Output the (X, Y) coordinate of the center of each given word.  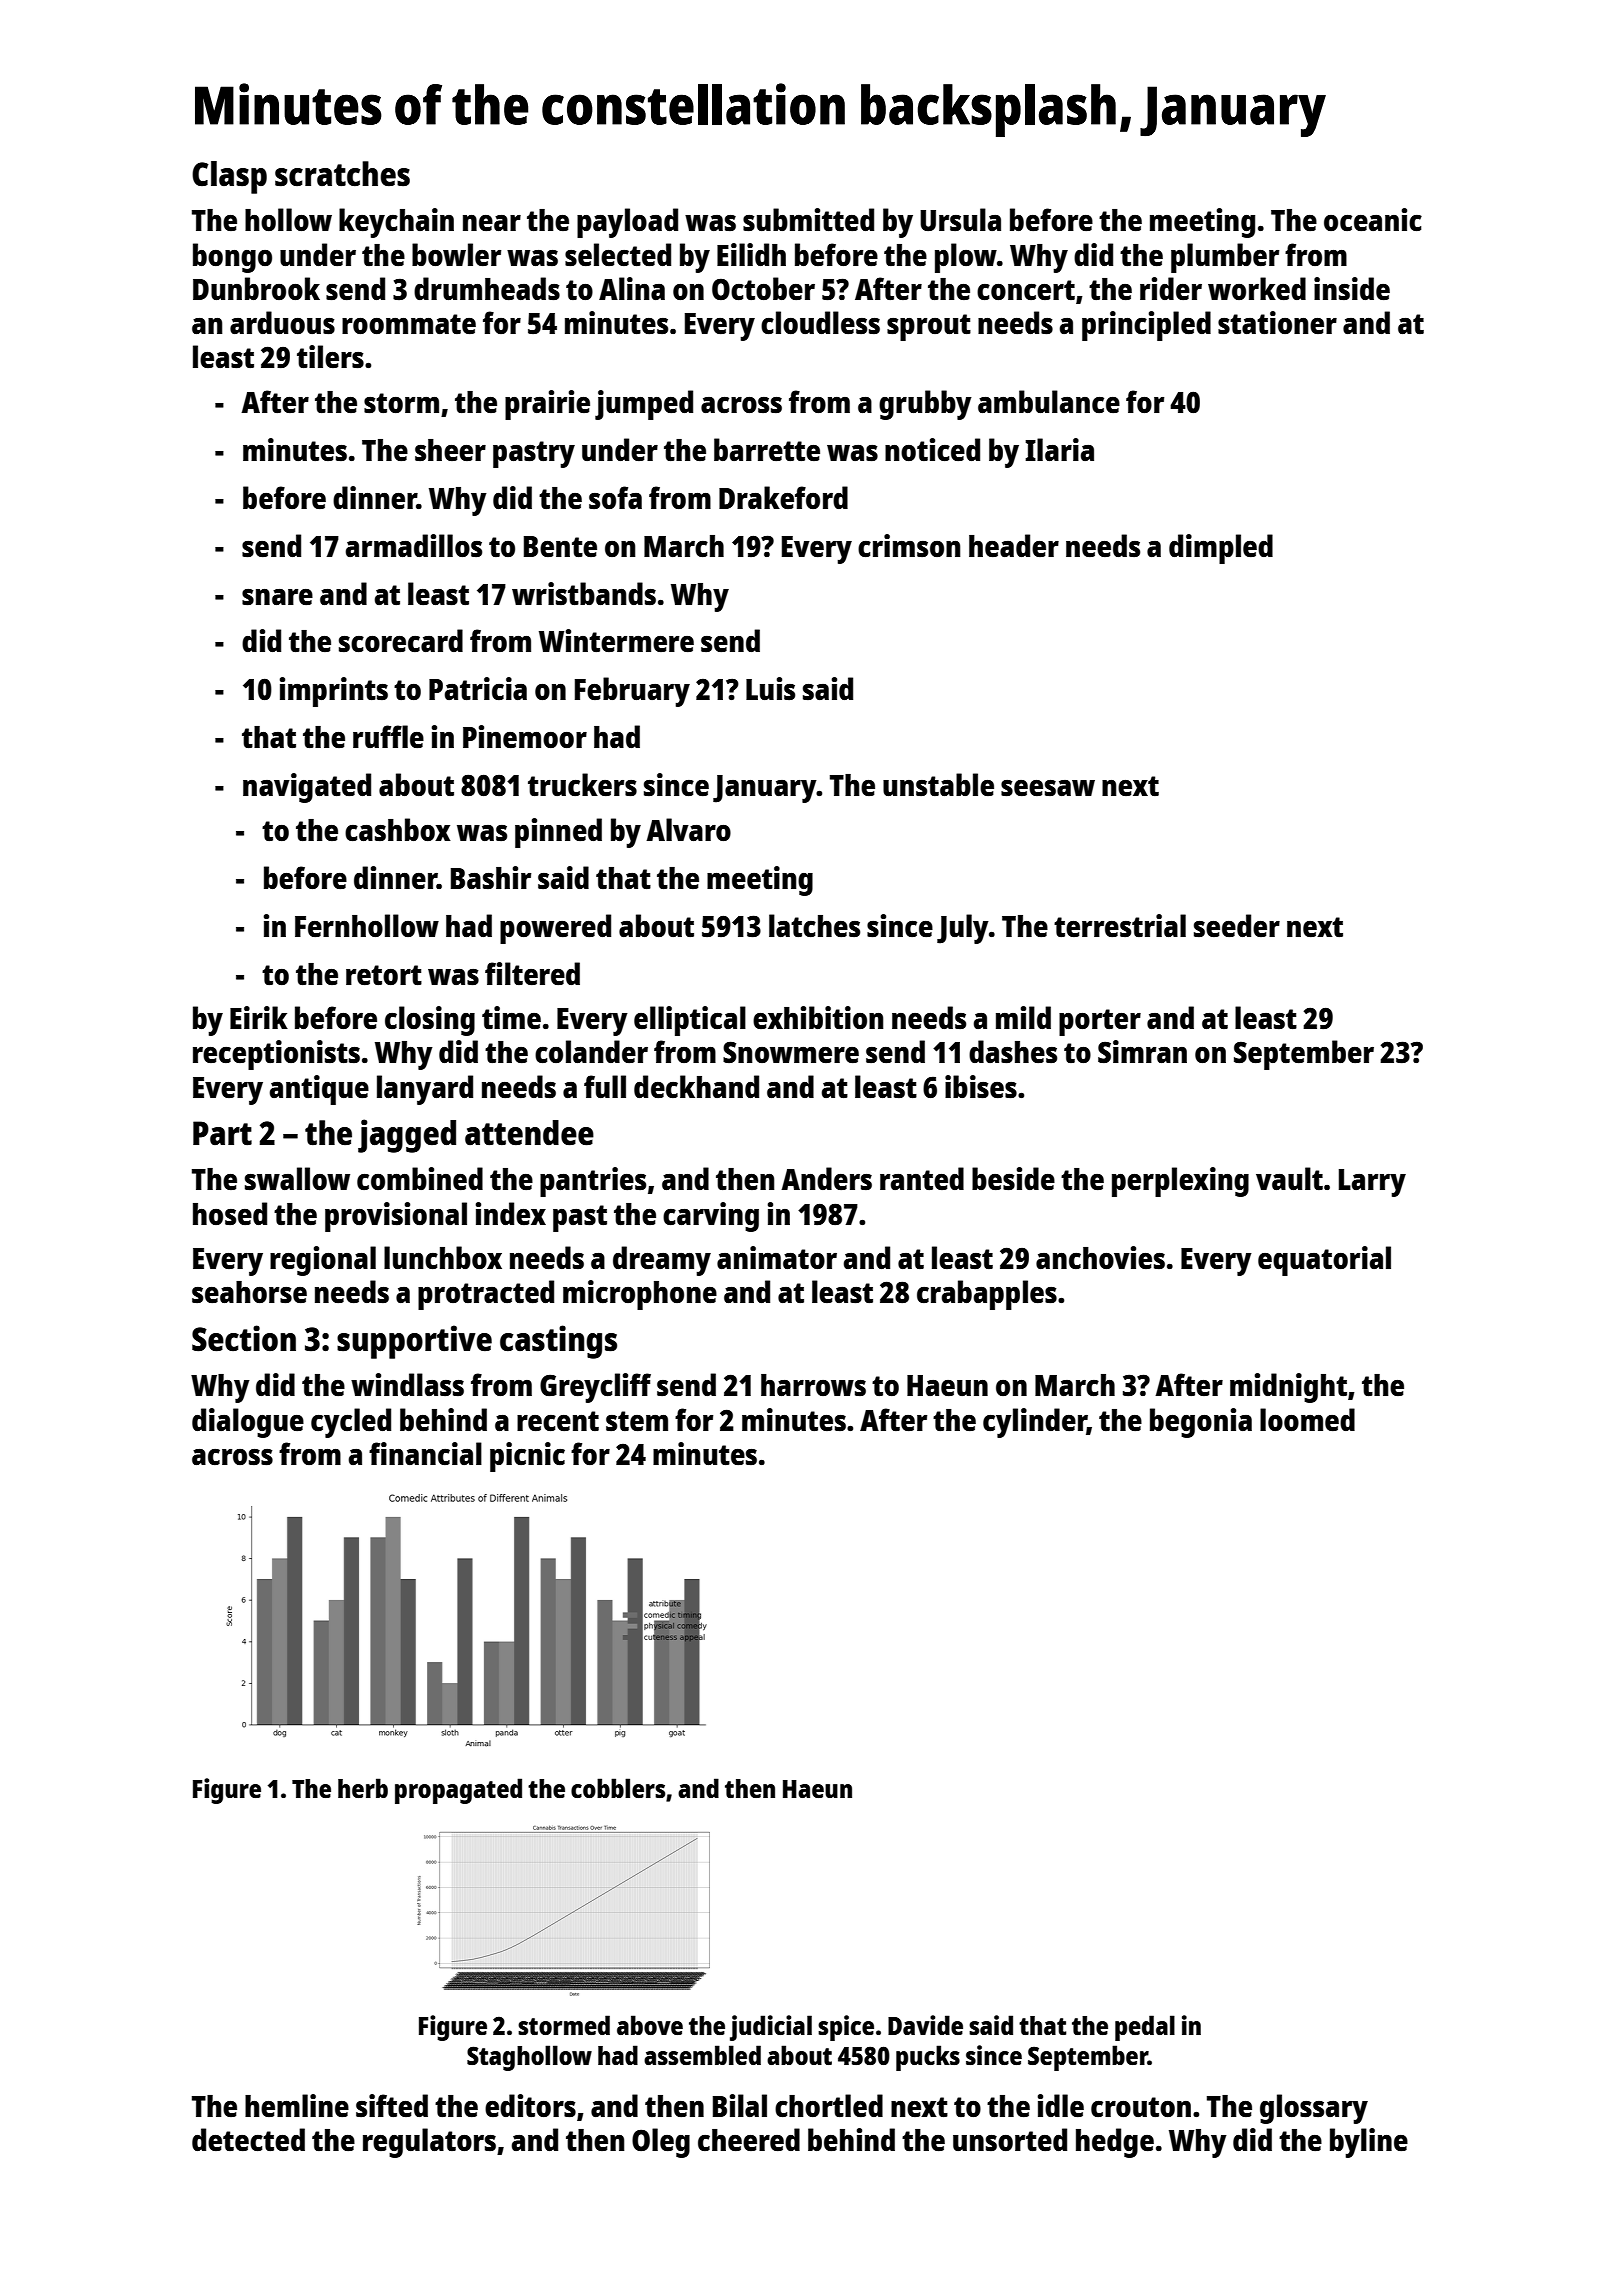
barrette (767, 449)
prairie (547, 405)
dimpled (1221, 549)
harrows (813, 1385)
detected (248, 2140)
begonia (1201, 1423)
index (511, 1213)
